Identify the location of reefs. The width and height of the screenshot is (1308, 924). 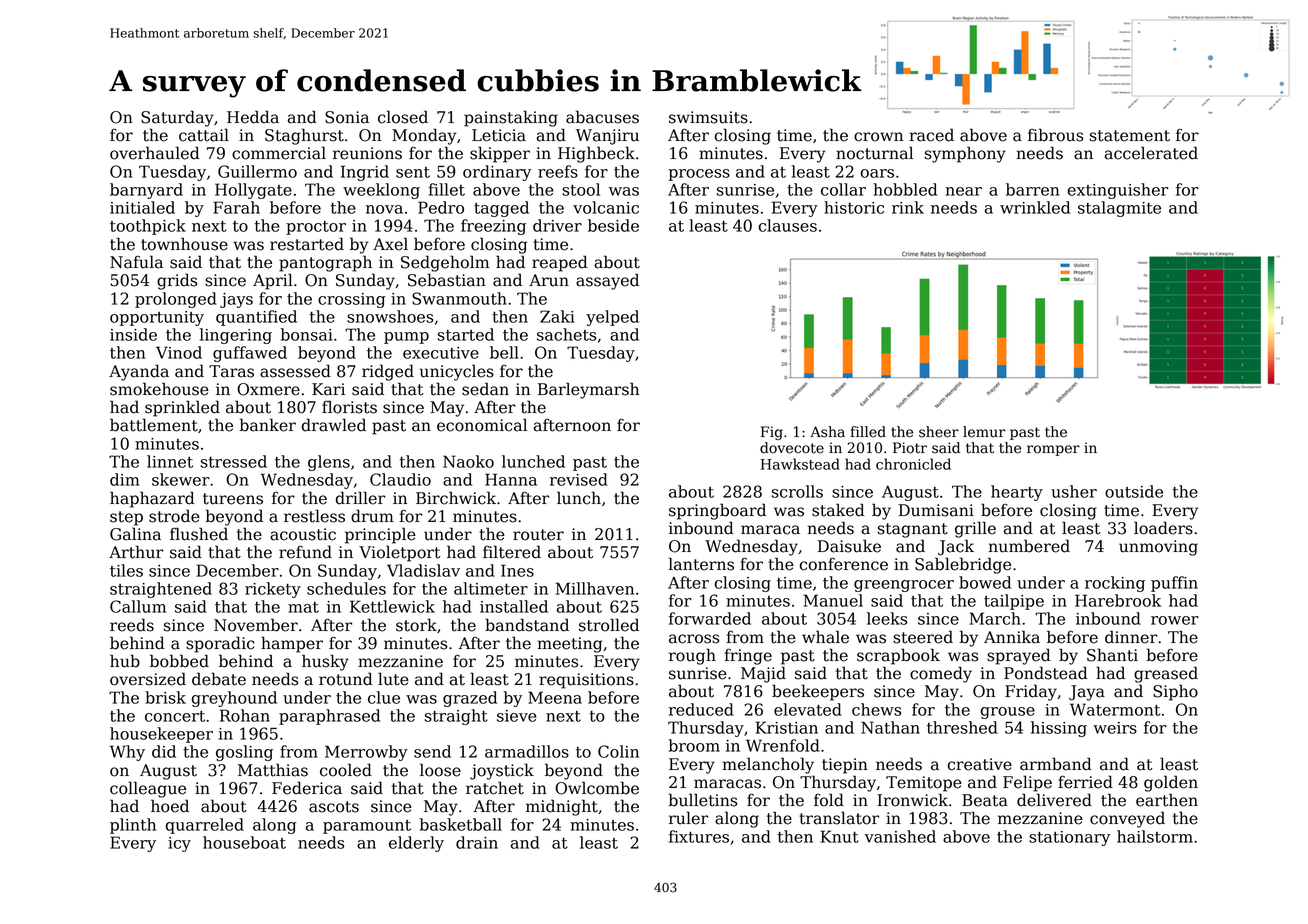
(558, 171).
